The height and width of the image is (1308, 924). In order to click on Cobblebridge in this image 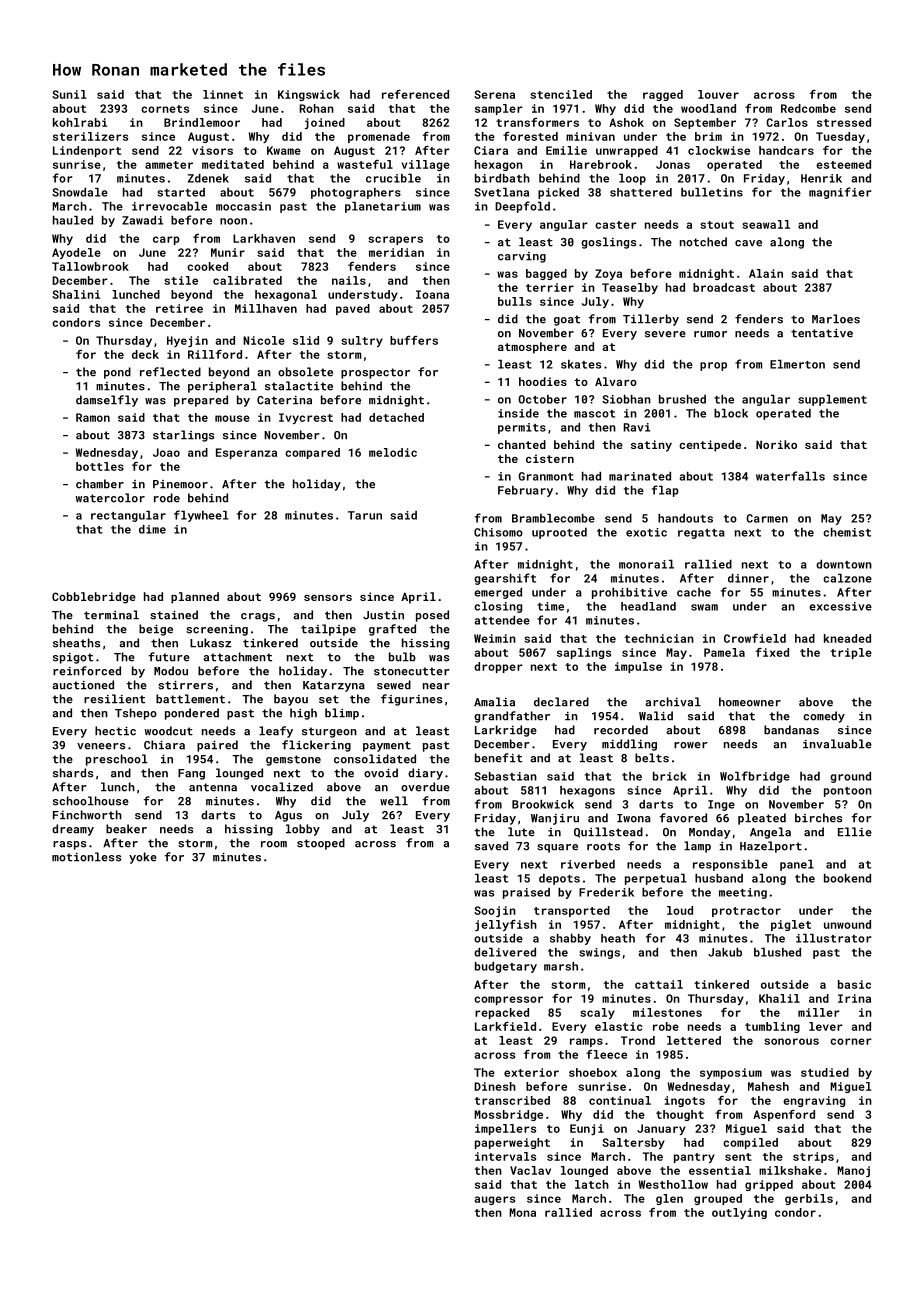, I will do `click(94, 598)`.
